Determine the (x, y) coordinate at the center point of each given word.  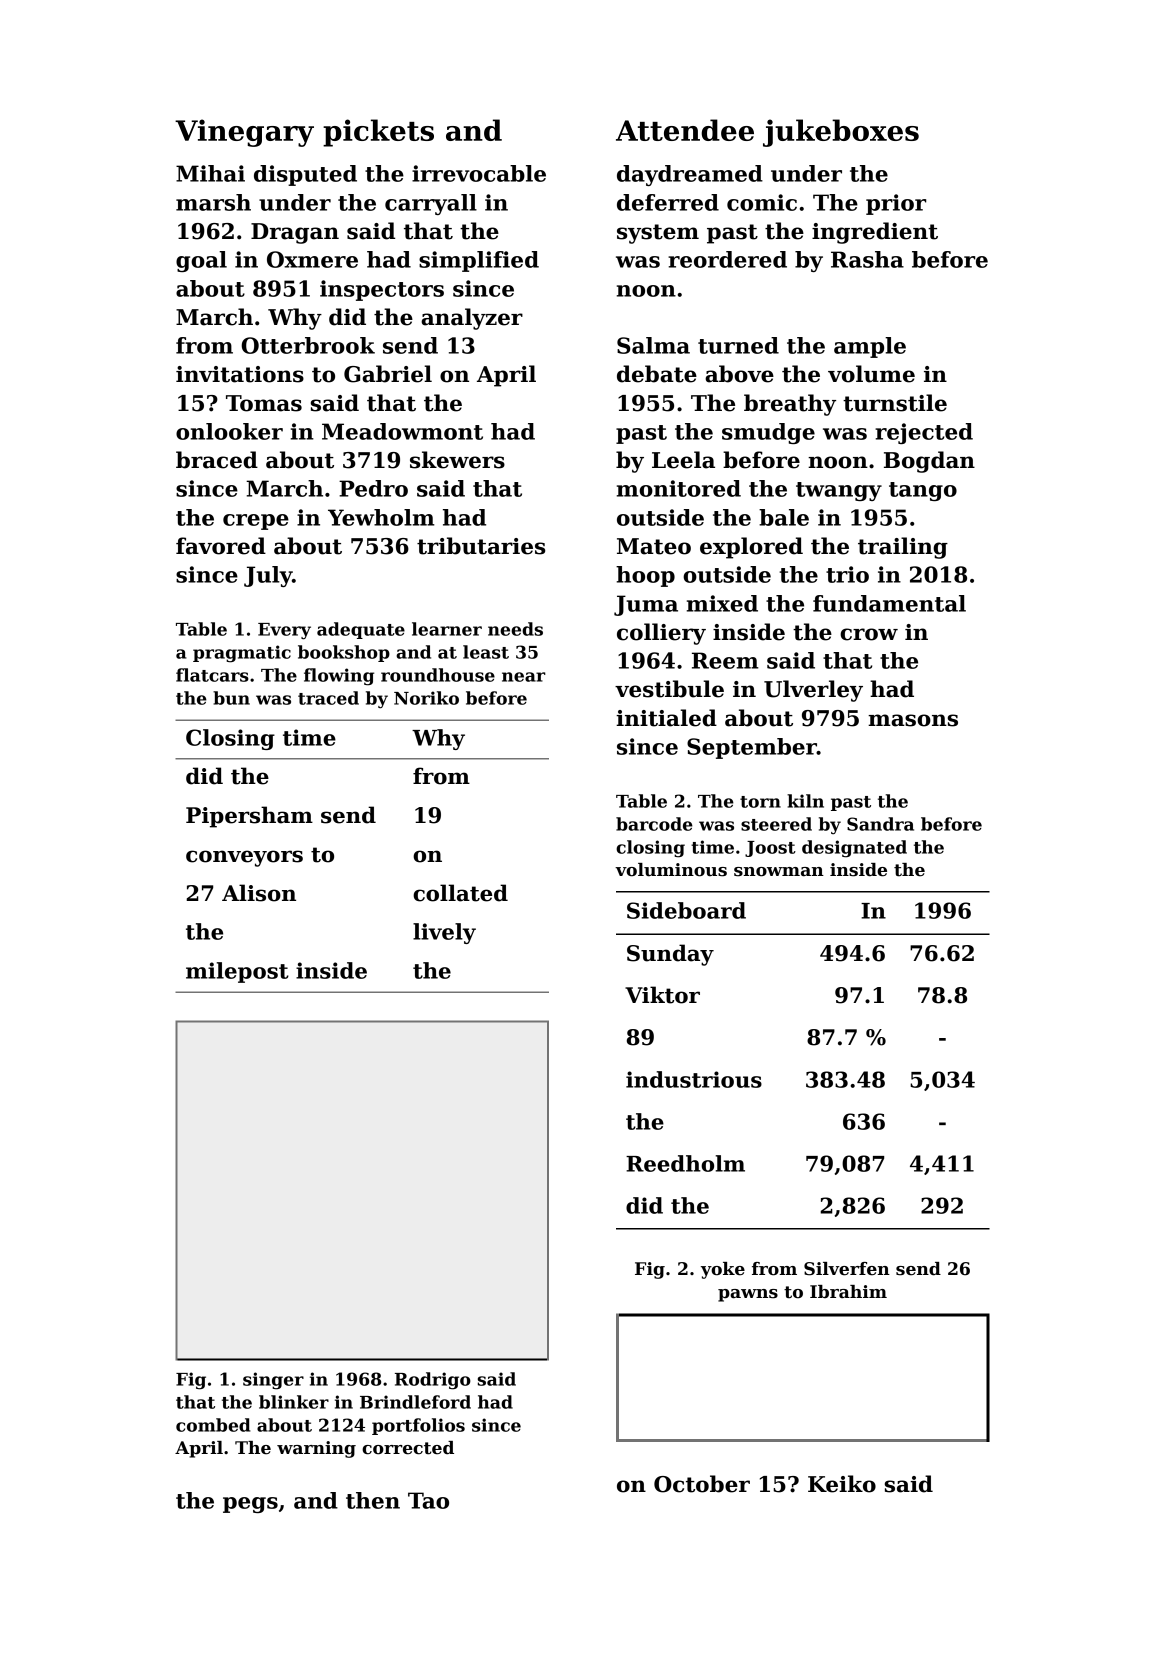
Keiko (842, 1484)
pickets (378, 133)
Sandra (880, 824)
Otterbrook (308, 345)
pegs (250, 1505)
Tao (428, 1500)
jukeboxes (841, 133)
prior (896, 204)
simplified (479, 261)
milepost (237, 972)
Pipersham (249, 817)
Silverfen (847, 1269)
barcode (654, 824)
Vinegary (244, 133)
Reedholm (685, 1163)
